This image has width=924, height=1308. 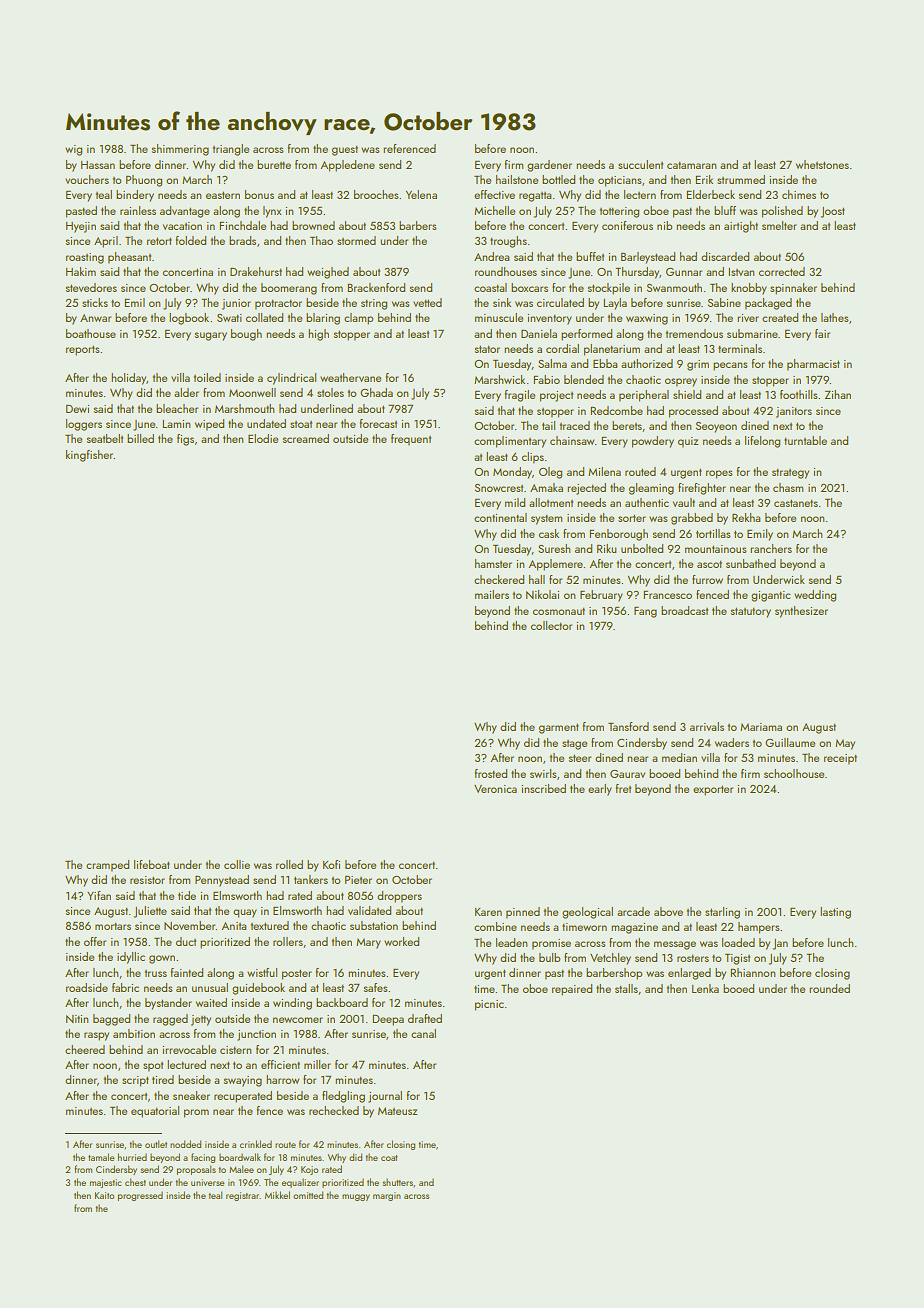 I want to click on margin, so click(x=387, y=1196).
